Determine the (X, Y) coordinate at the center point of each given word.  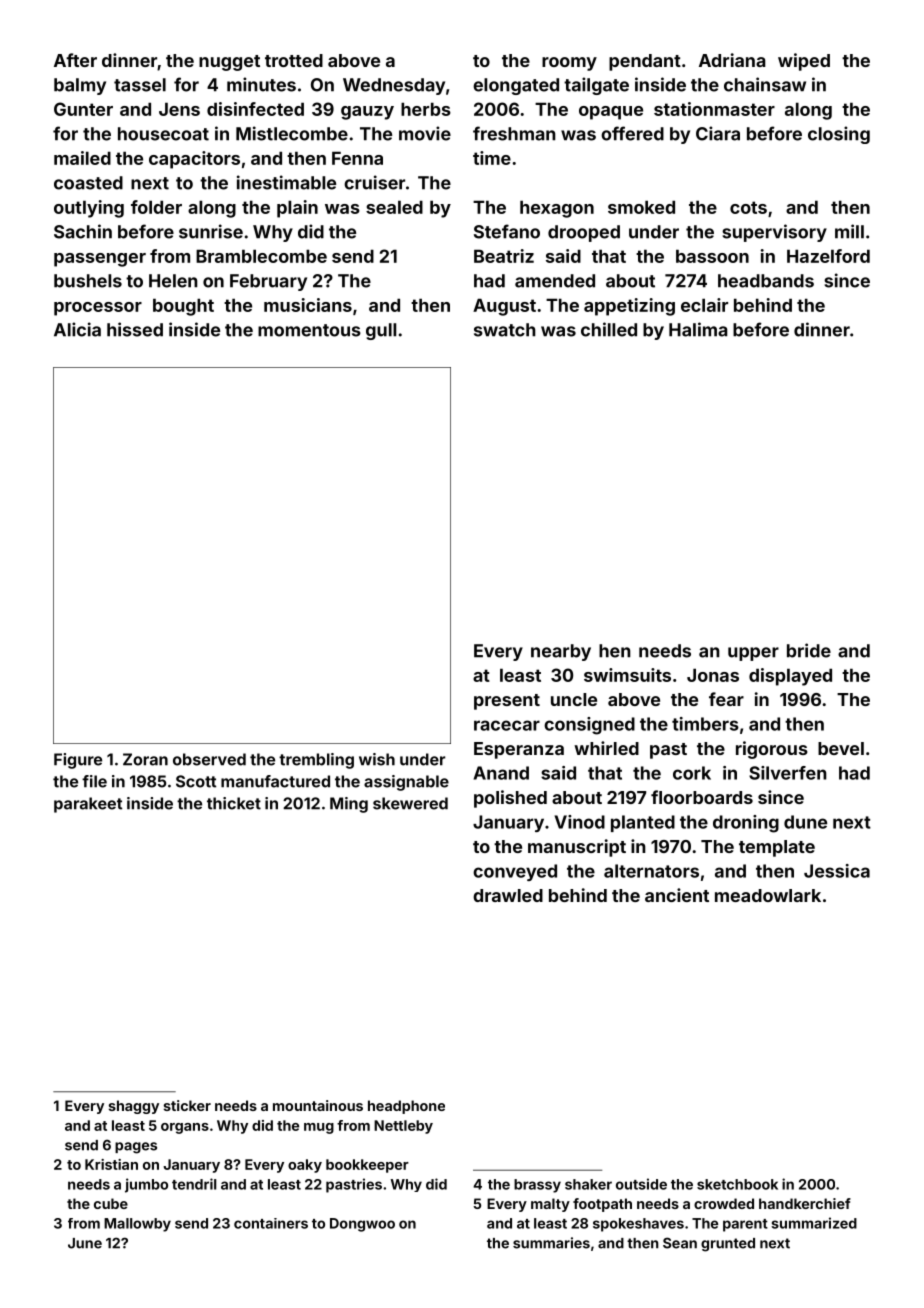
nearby (561, 652)
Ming (349, 805)
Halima (698, 329)
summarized (814, 1223)
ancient (677, 895)
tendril (194, 1184)
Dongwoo (362, 1225)
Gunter (83, 109)
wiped (804, 62)
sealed (394, 207)
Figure (78, 761)
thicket (234, 803)
